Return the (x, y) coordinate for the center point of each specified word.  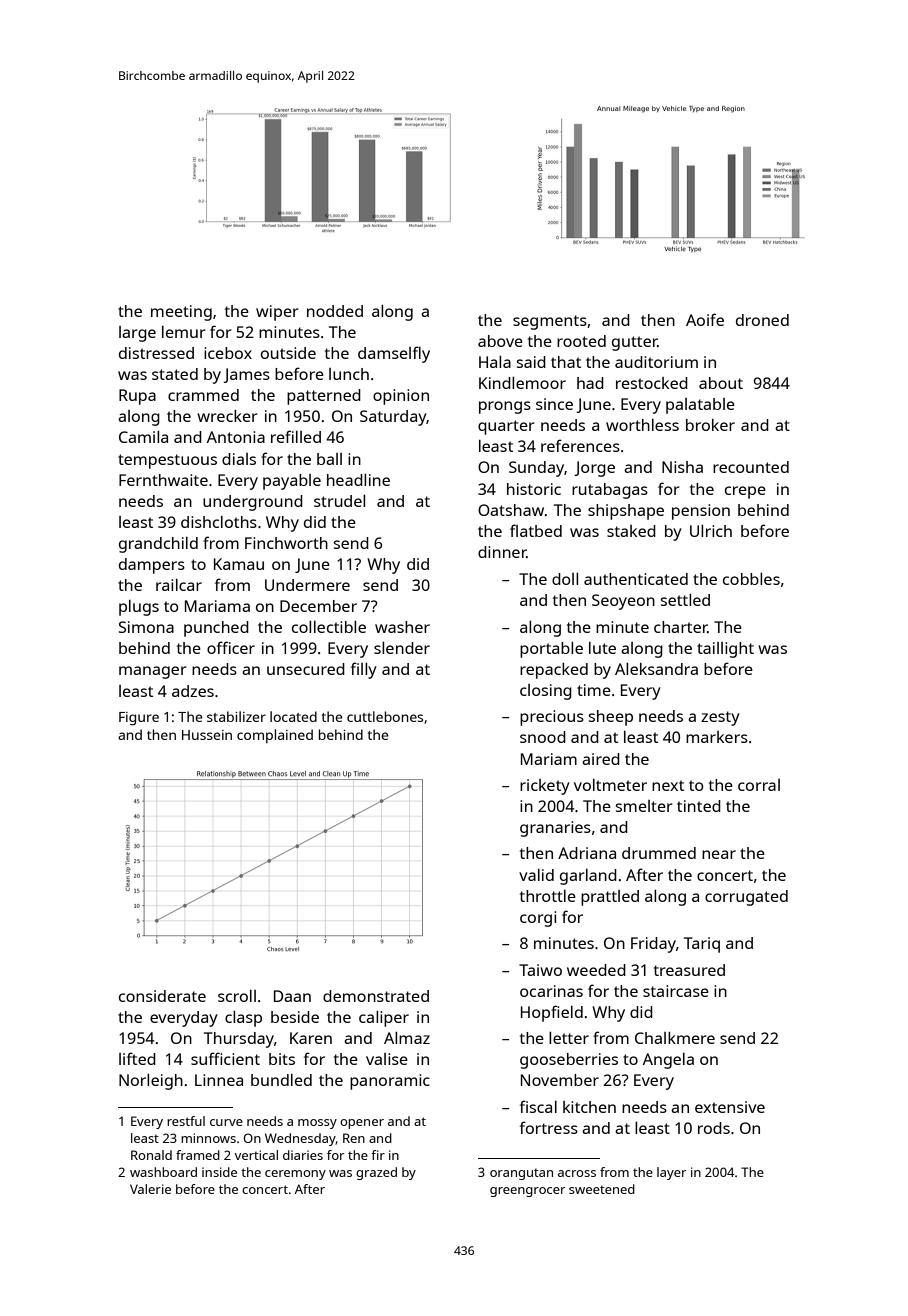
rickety (545, 787)
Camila (143, 437)
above (500, 341)
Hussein (207, 735)
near (719, 854)
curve (226, 1122)
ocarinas (551, 991)
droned (762, 320)
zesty (720, 718)
